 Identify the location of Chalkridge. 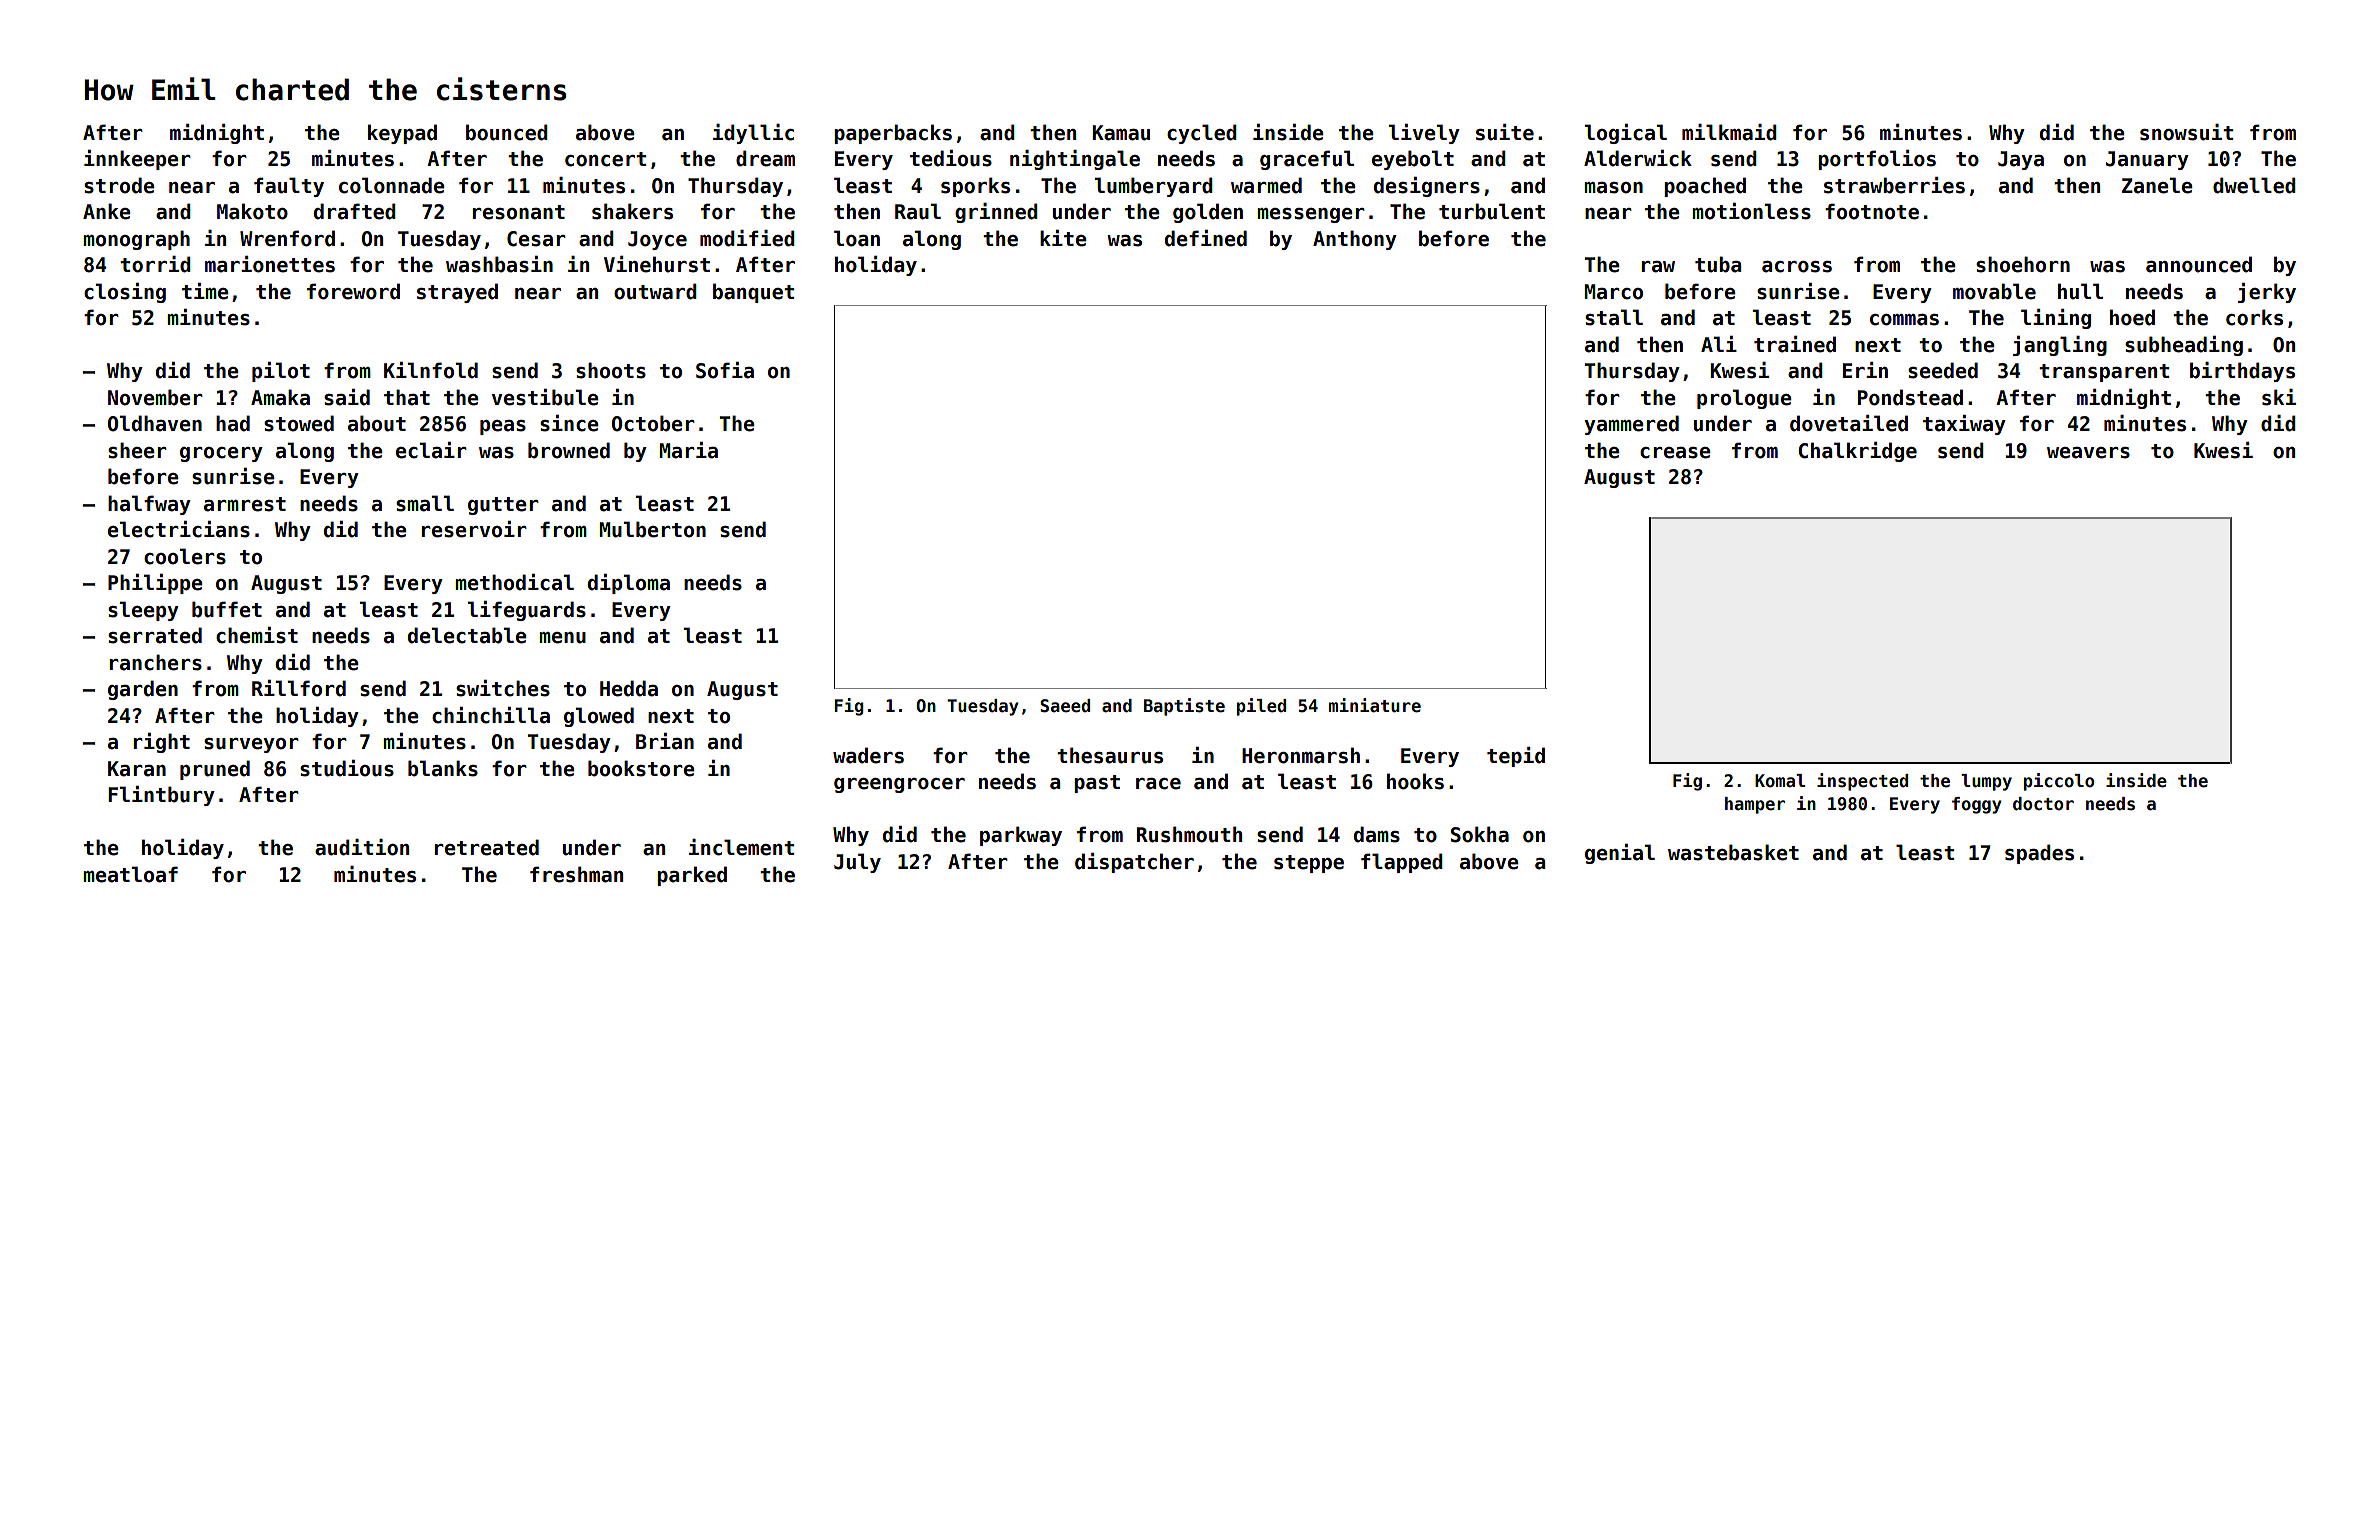
(1857, 452).
